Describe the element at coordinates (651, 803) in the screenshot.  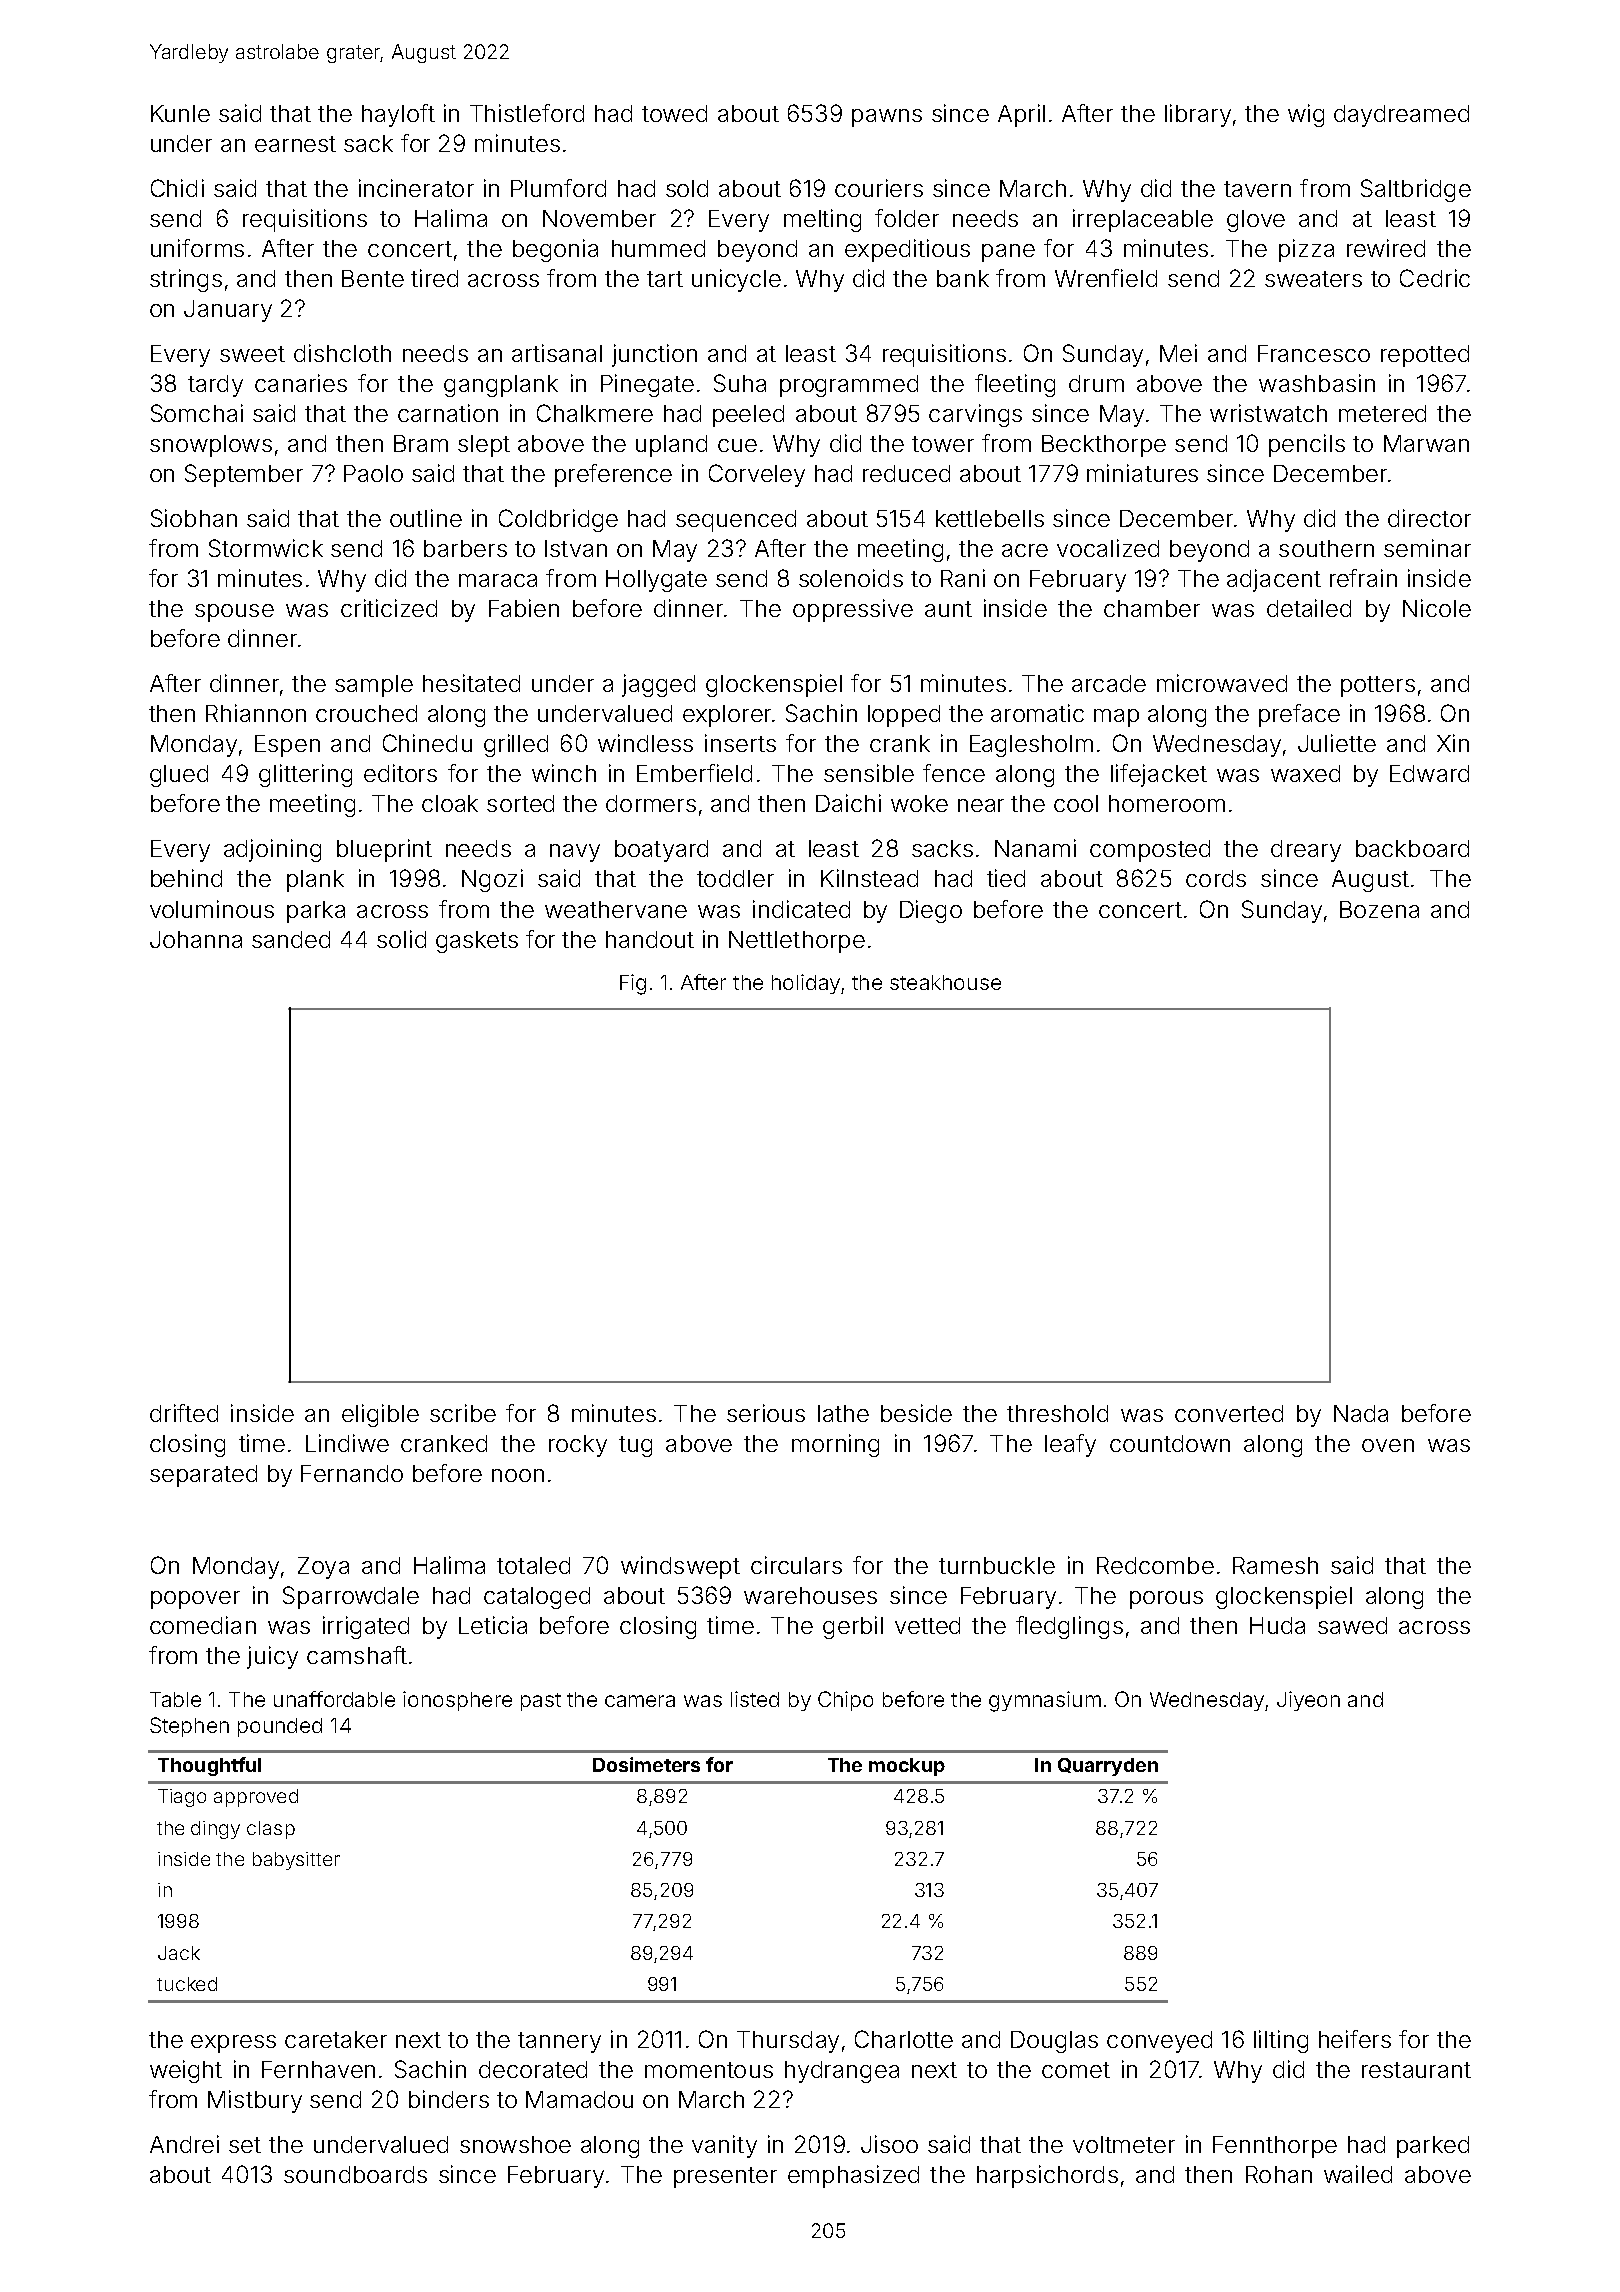
I see `dormers` at that location.
